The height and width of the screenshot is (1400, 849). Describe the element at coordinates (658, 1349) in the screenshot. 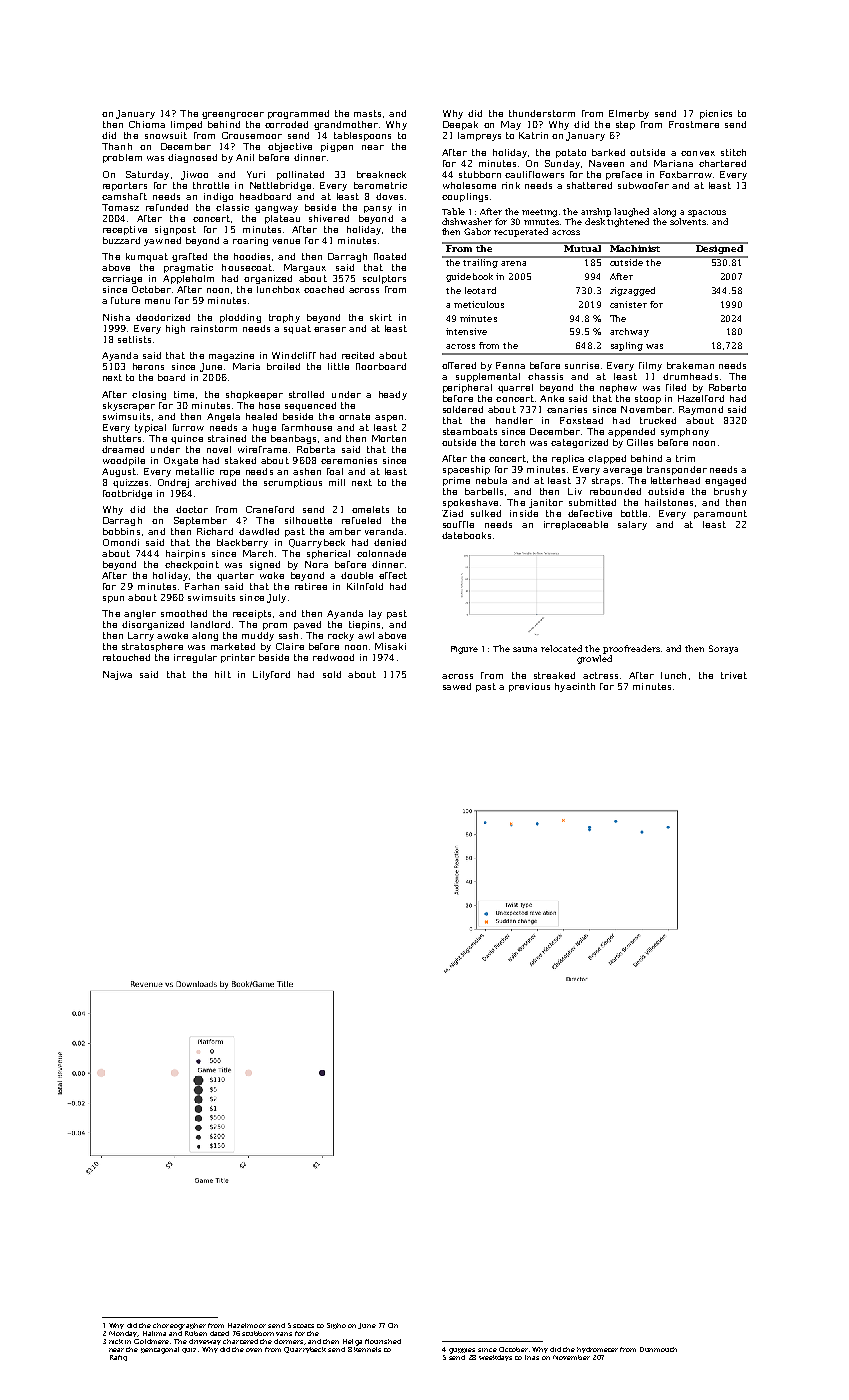

I see `Dunmouth` at that location.
